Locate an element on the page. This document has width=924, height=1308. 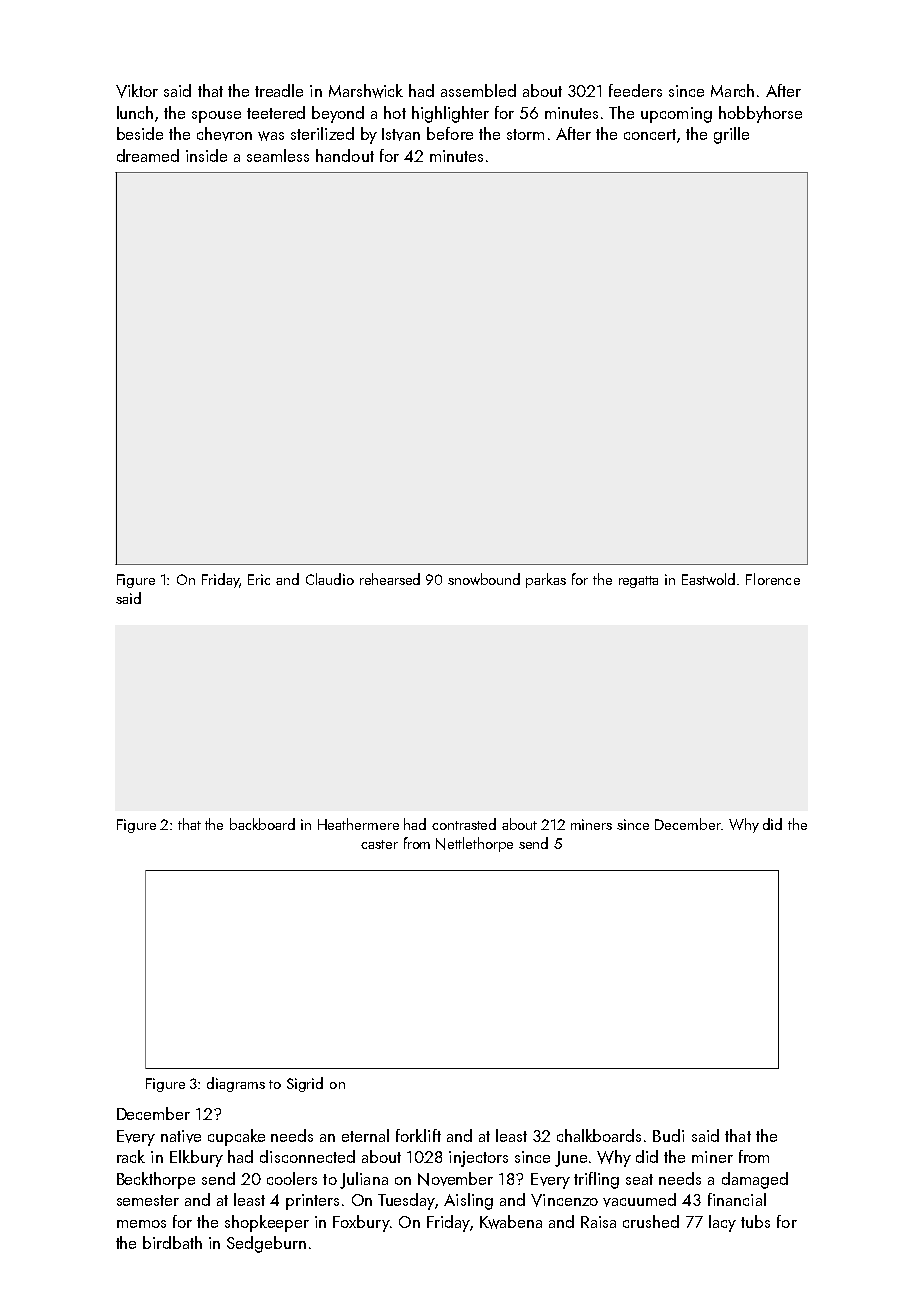
Eastwold is located at coordinates (708, 579).
